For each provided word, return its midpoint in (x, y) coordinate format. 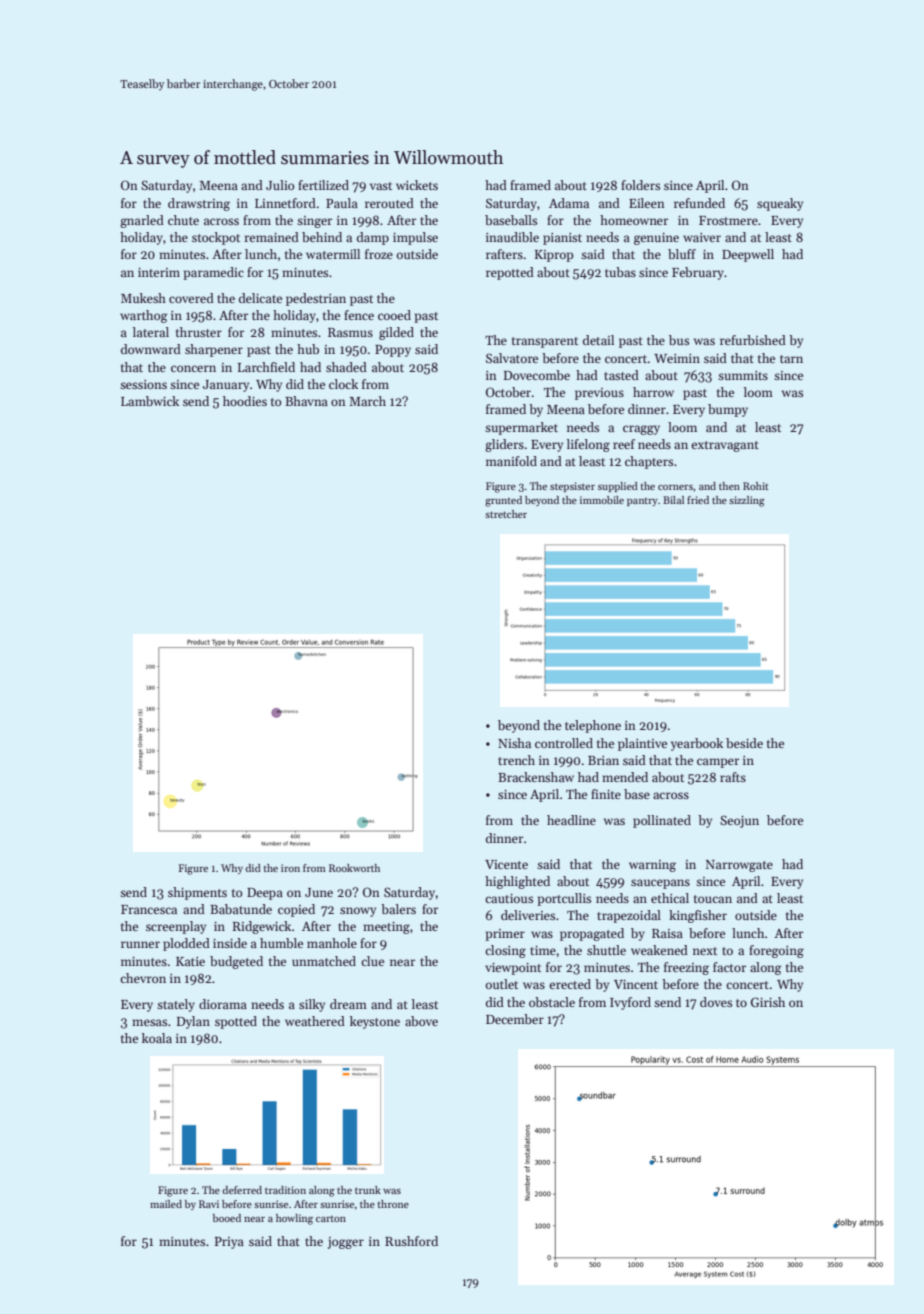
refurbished (753, 340)
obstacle (552, 1002)
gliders (504, 445)
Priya (229, 1243)
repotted (510, 273)
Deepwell (748, 255)
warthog (144, 316)
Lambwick (150, 401)
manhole (332, 943)
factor (729, 967)
